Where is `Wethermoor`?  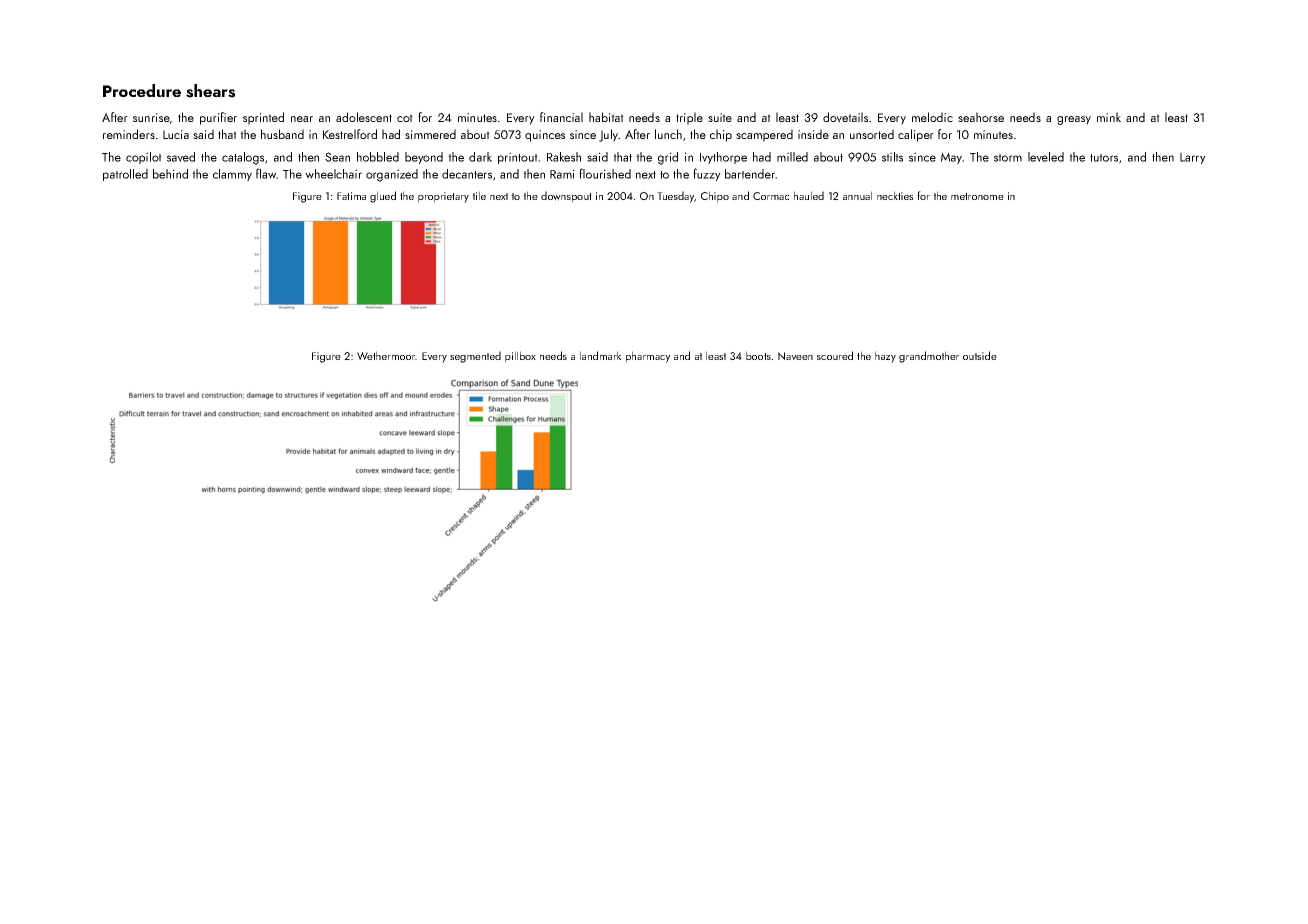
Wethermoor is located at coordinates (386, 355).
